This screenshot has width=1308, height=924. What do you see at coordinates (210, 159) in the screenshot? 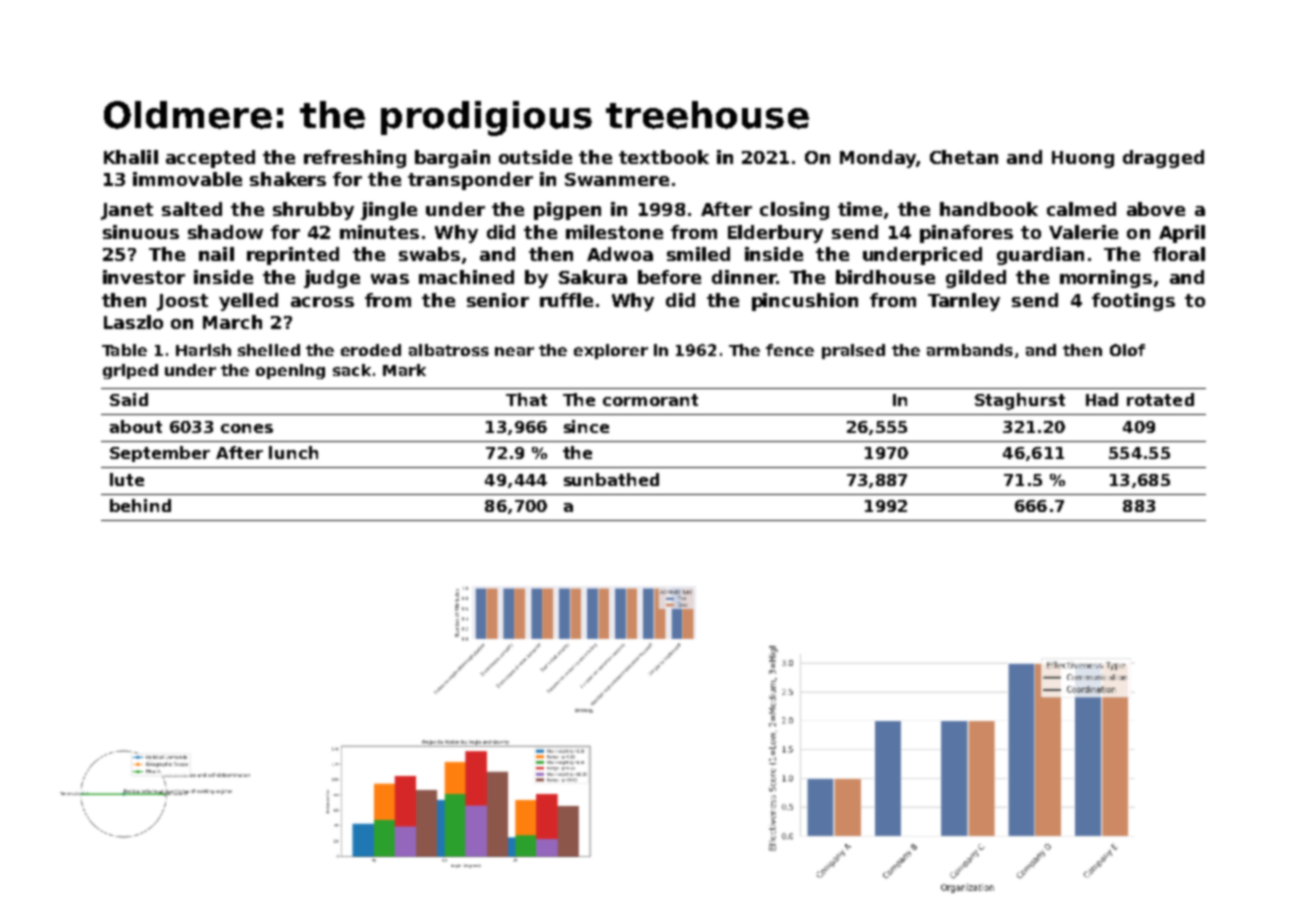
I see `accepted` at bounding box center [210, 159].
